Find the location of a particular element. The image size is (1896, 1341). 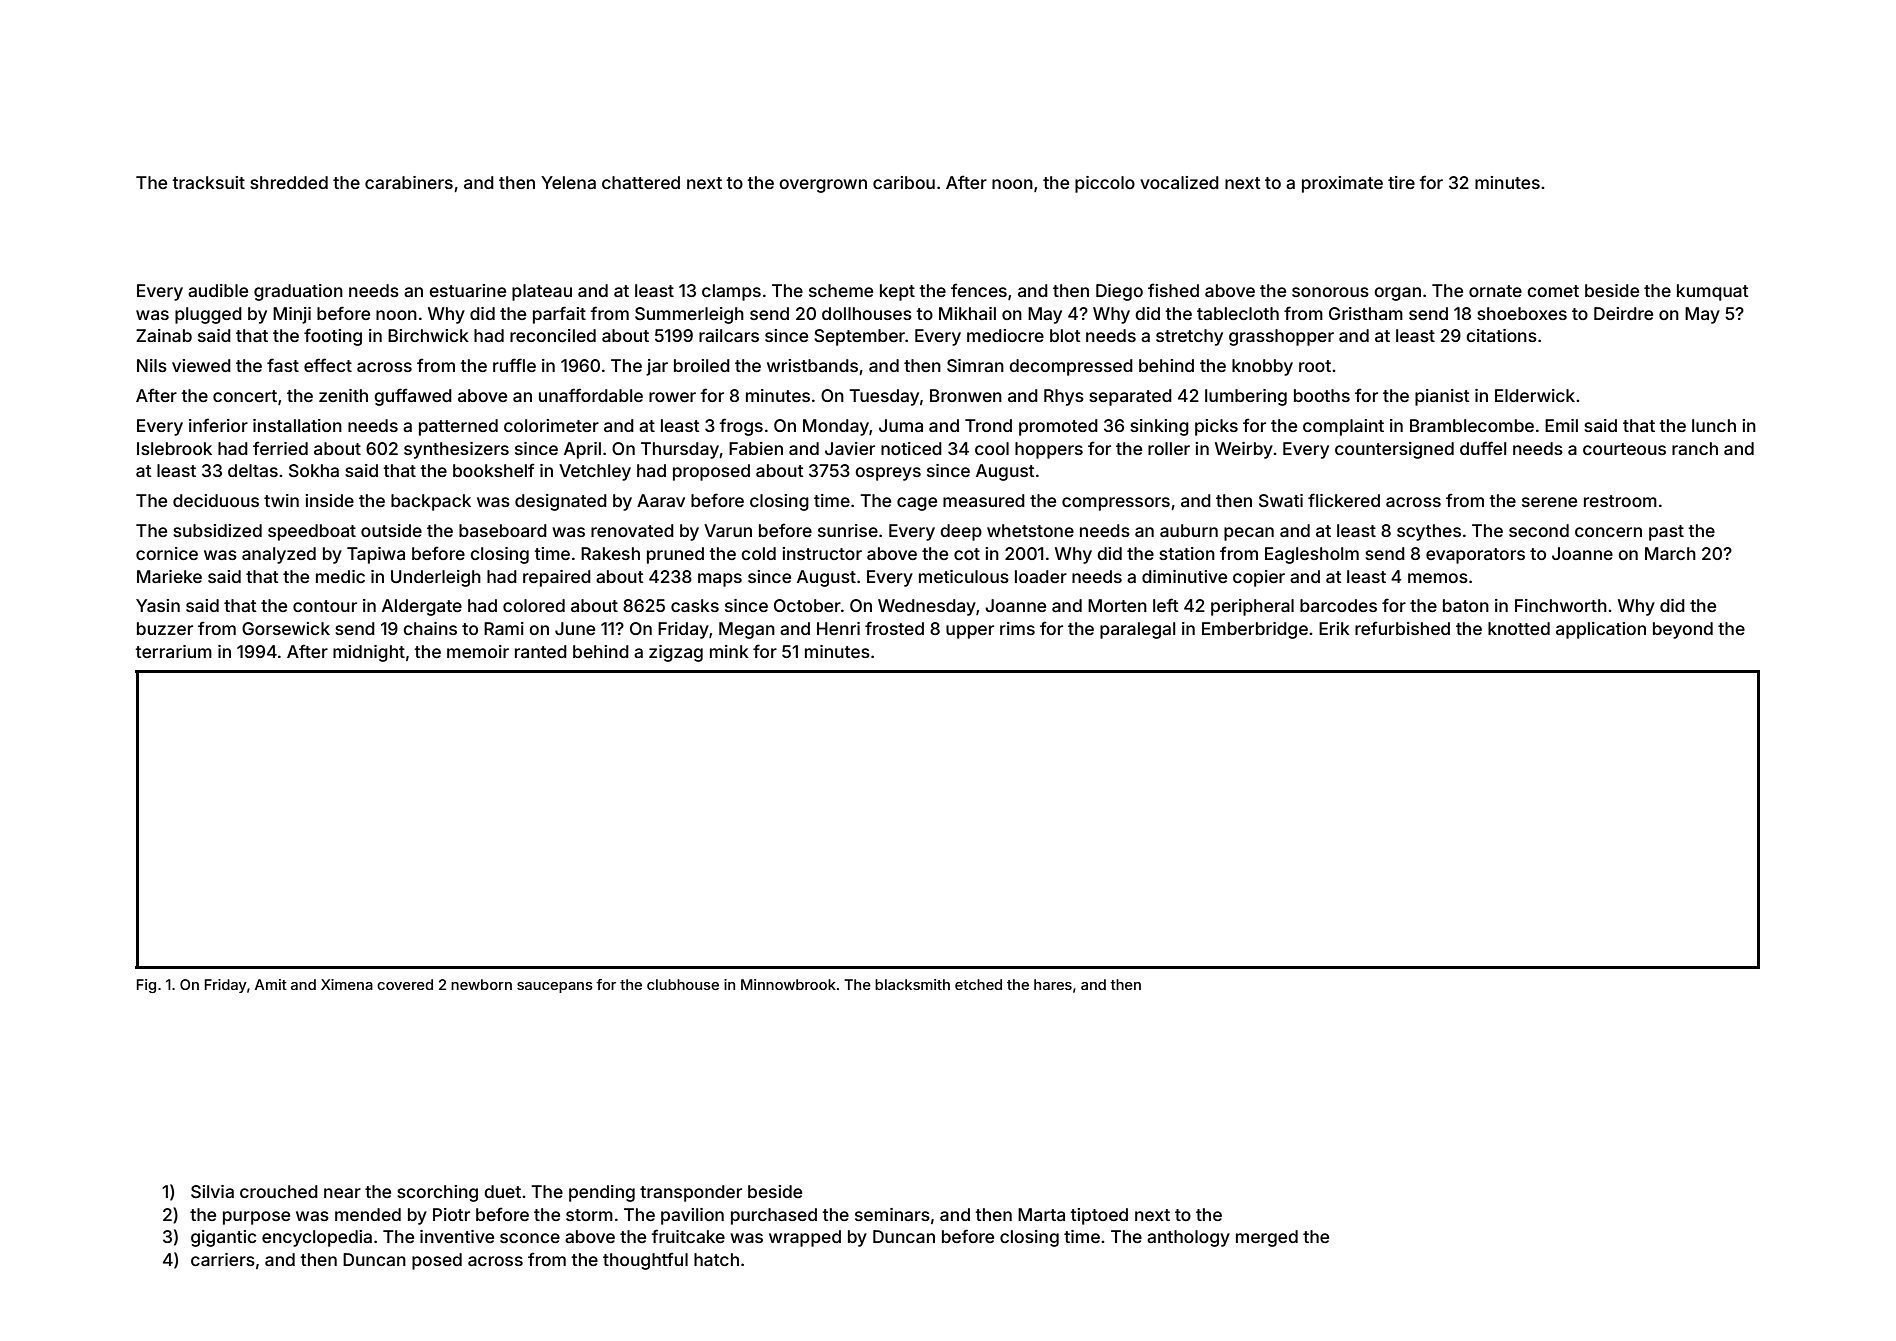

thoughtful is located at coordinates (645, 1261).
